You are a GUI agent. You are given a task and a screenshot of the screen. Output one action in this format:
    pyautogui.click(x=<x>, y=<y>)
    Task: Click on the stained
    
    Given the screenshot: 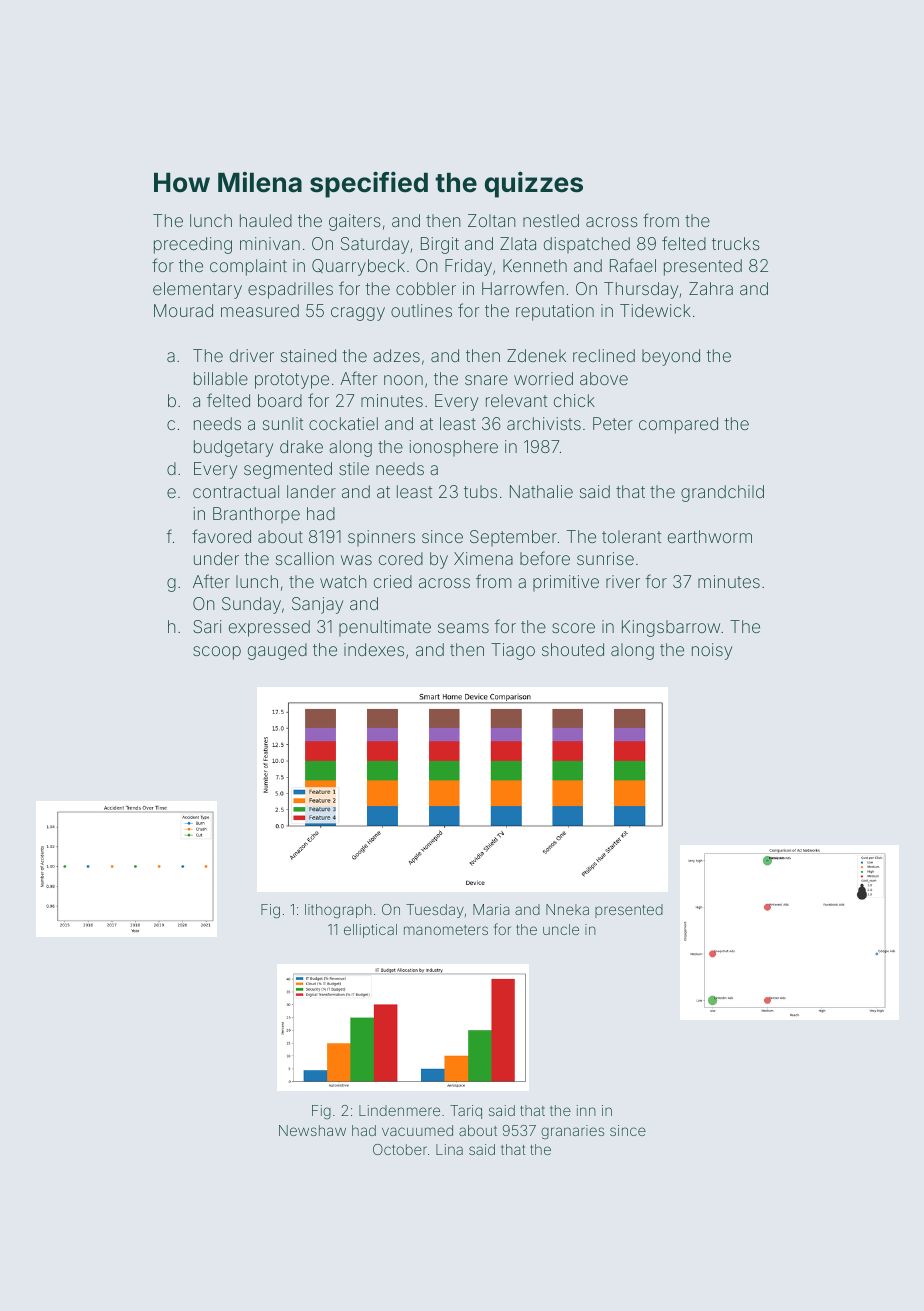 What is the action you would take?
    pyautogui.click(x=308, y=355)
